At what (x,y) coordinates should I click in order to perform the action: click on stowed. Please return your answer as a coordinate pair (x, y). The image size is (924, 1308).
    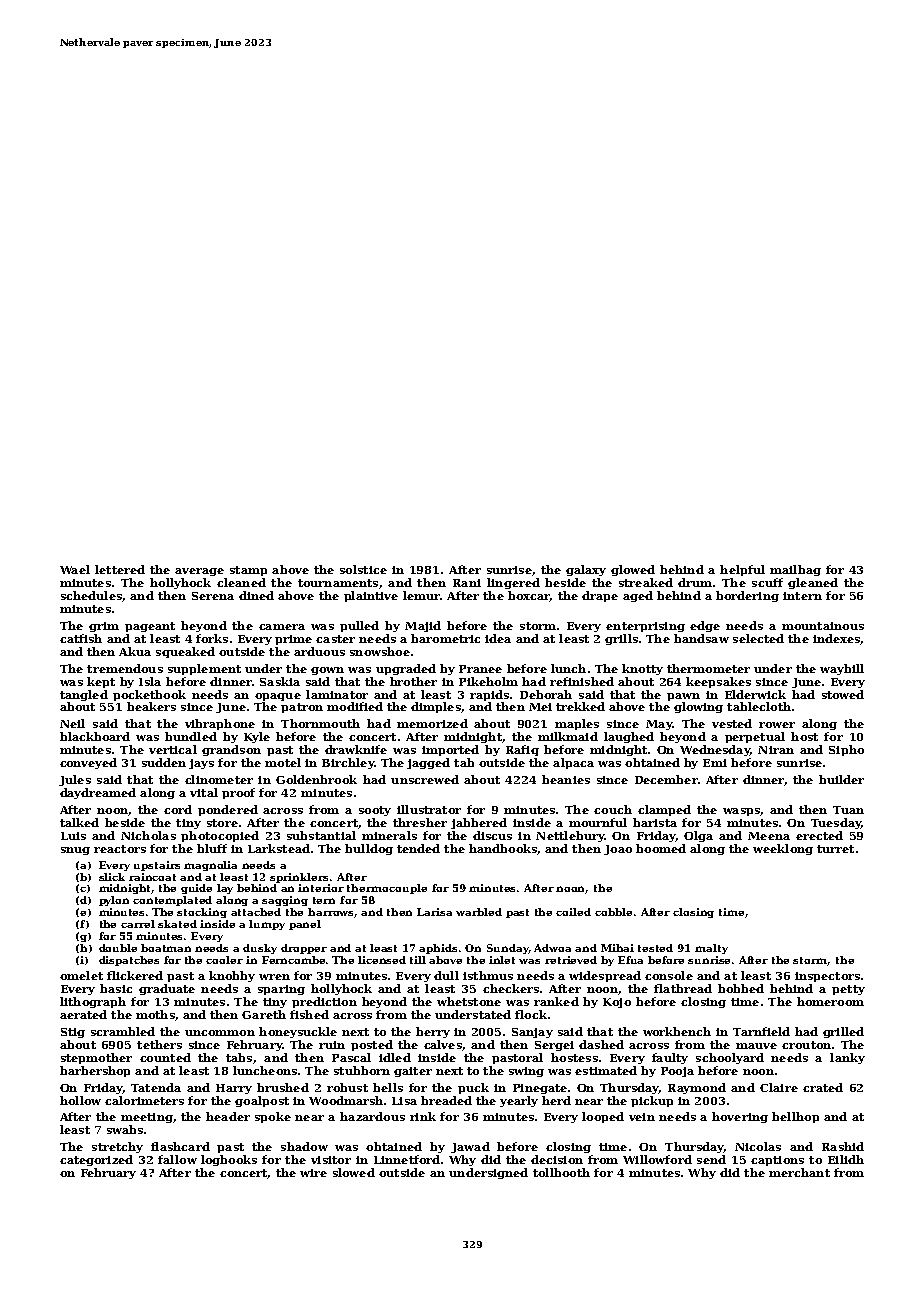
    Looking at the image, I should click on (843, 694).
